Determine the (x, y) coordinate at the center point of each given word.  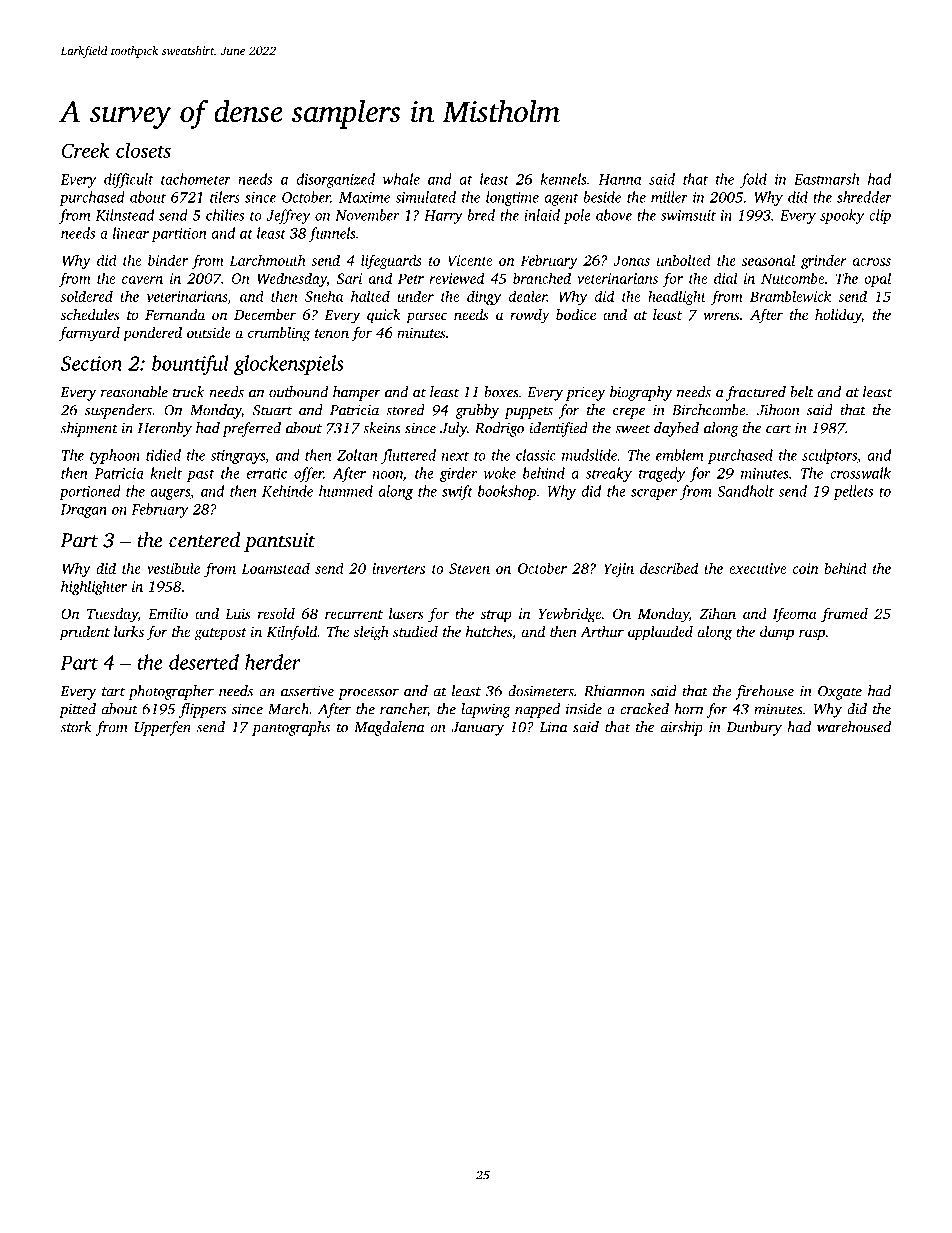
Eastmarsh (826, 179)
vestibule (173, 568)
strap (496, 616)
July (453, 429)
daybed (676, 429)
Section (91, 363)
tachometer (196, 179)
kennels (564, 179)
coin (806, 568)
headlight (677, 297)
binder (168, 260)
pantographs (291, 728)
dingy (484, 297)
